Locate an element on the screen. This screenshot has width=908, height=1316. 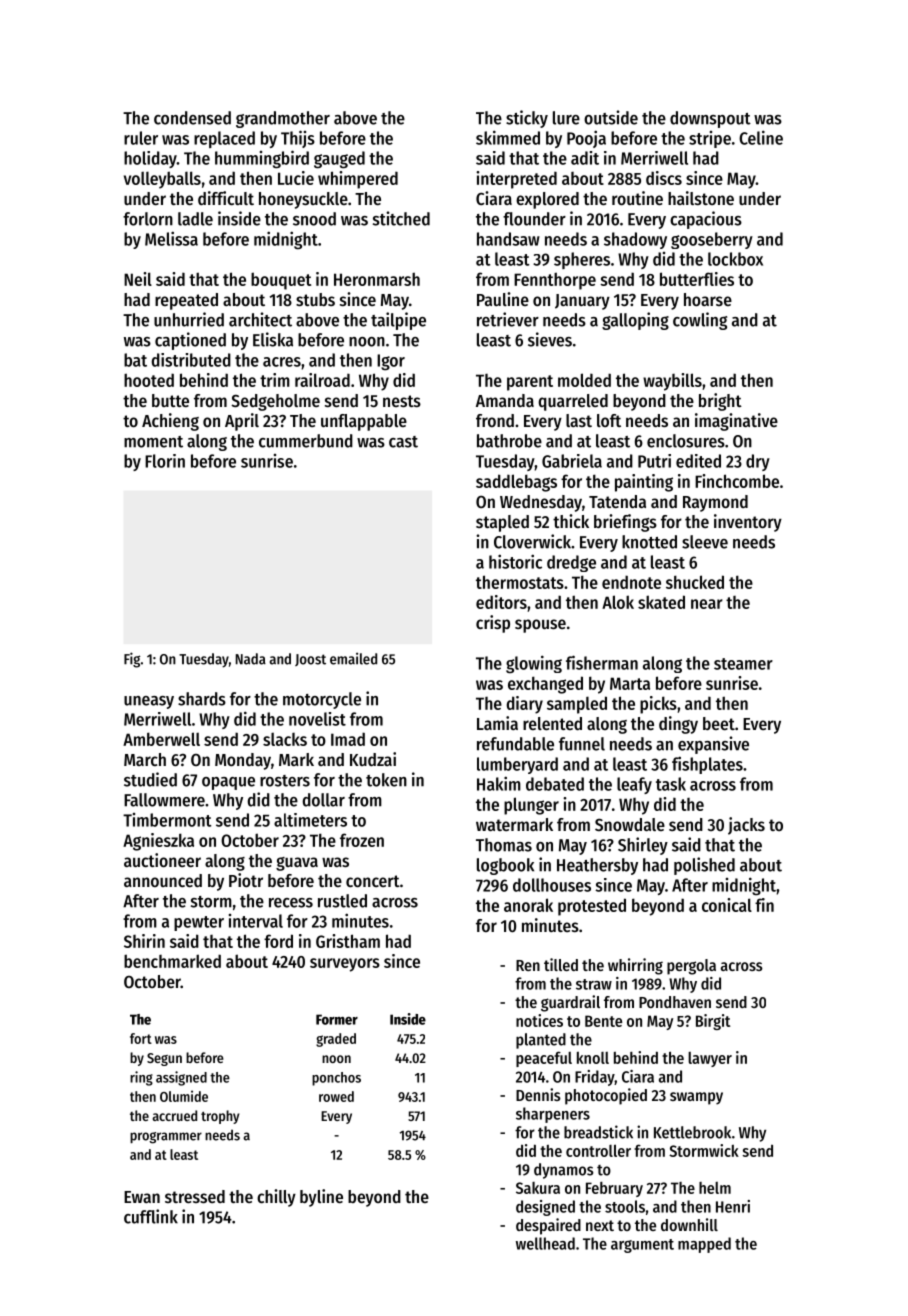
Monday is located at coordinates (243, 761).
